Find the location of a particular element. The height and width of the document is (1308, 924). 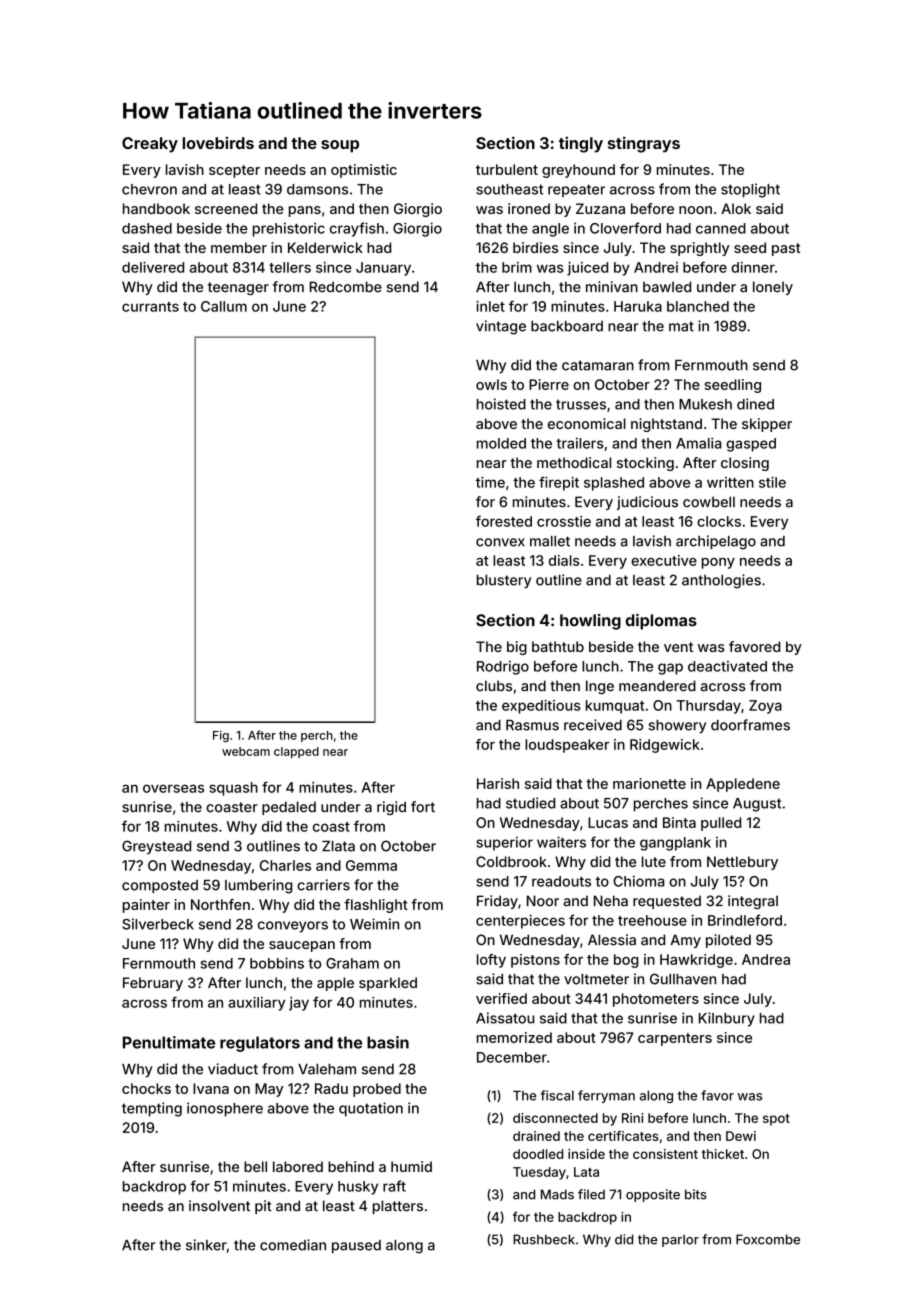

stoplight is located at coordinates (750, 190).
